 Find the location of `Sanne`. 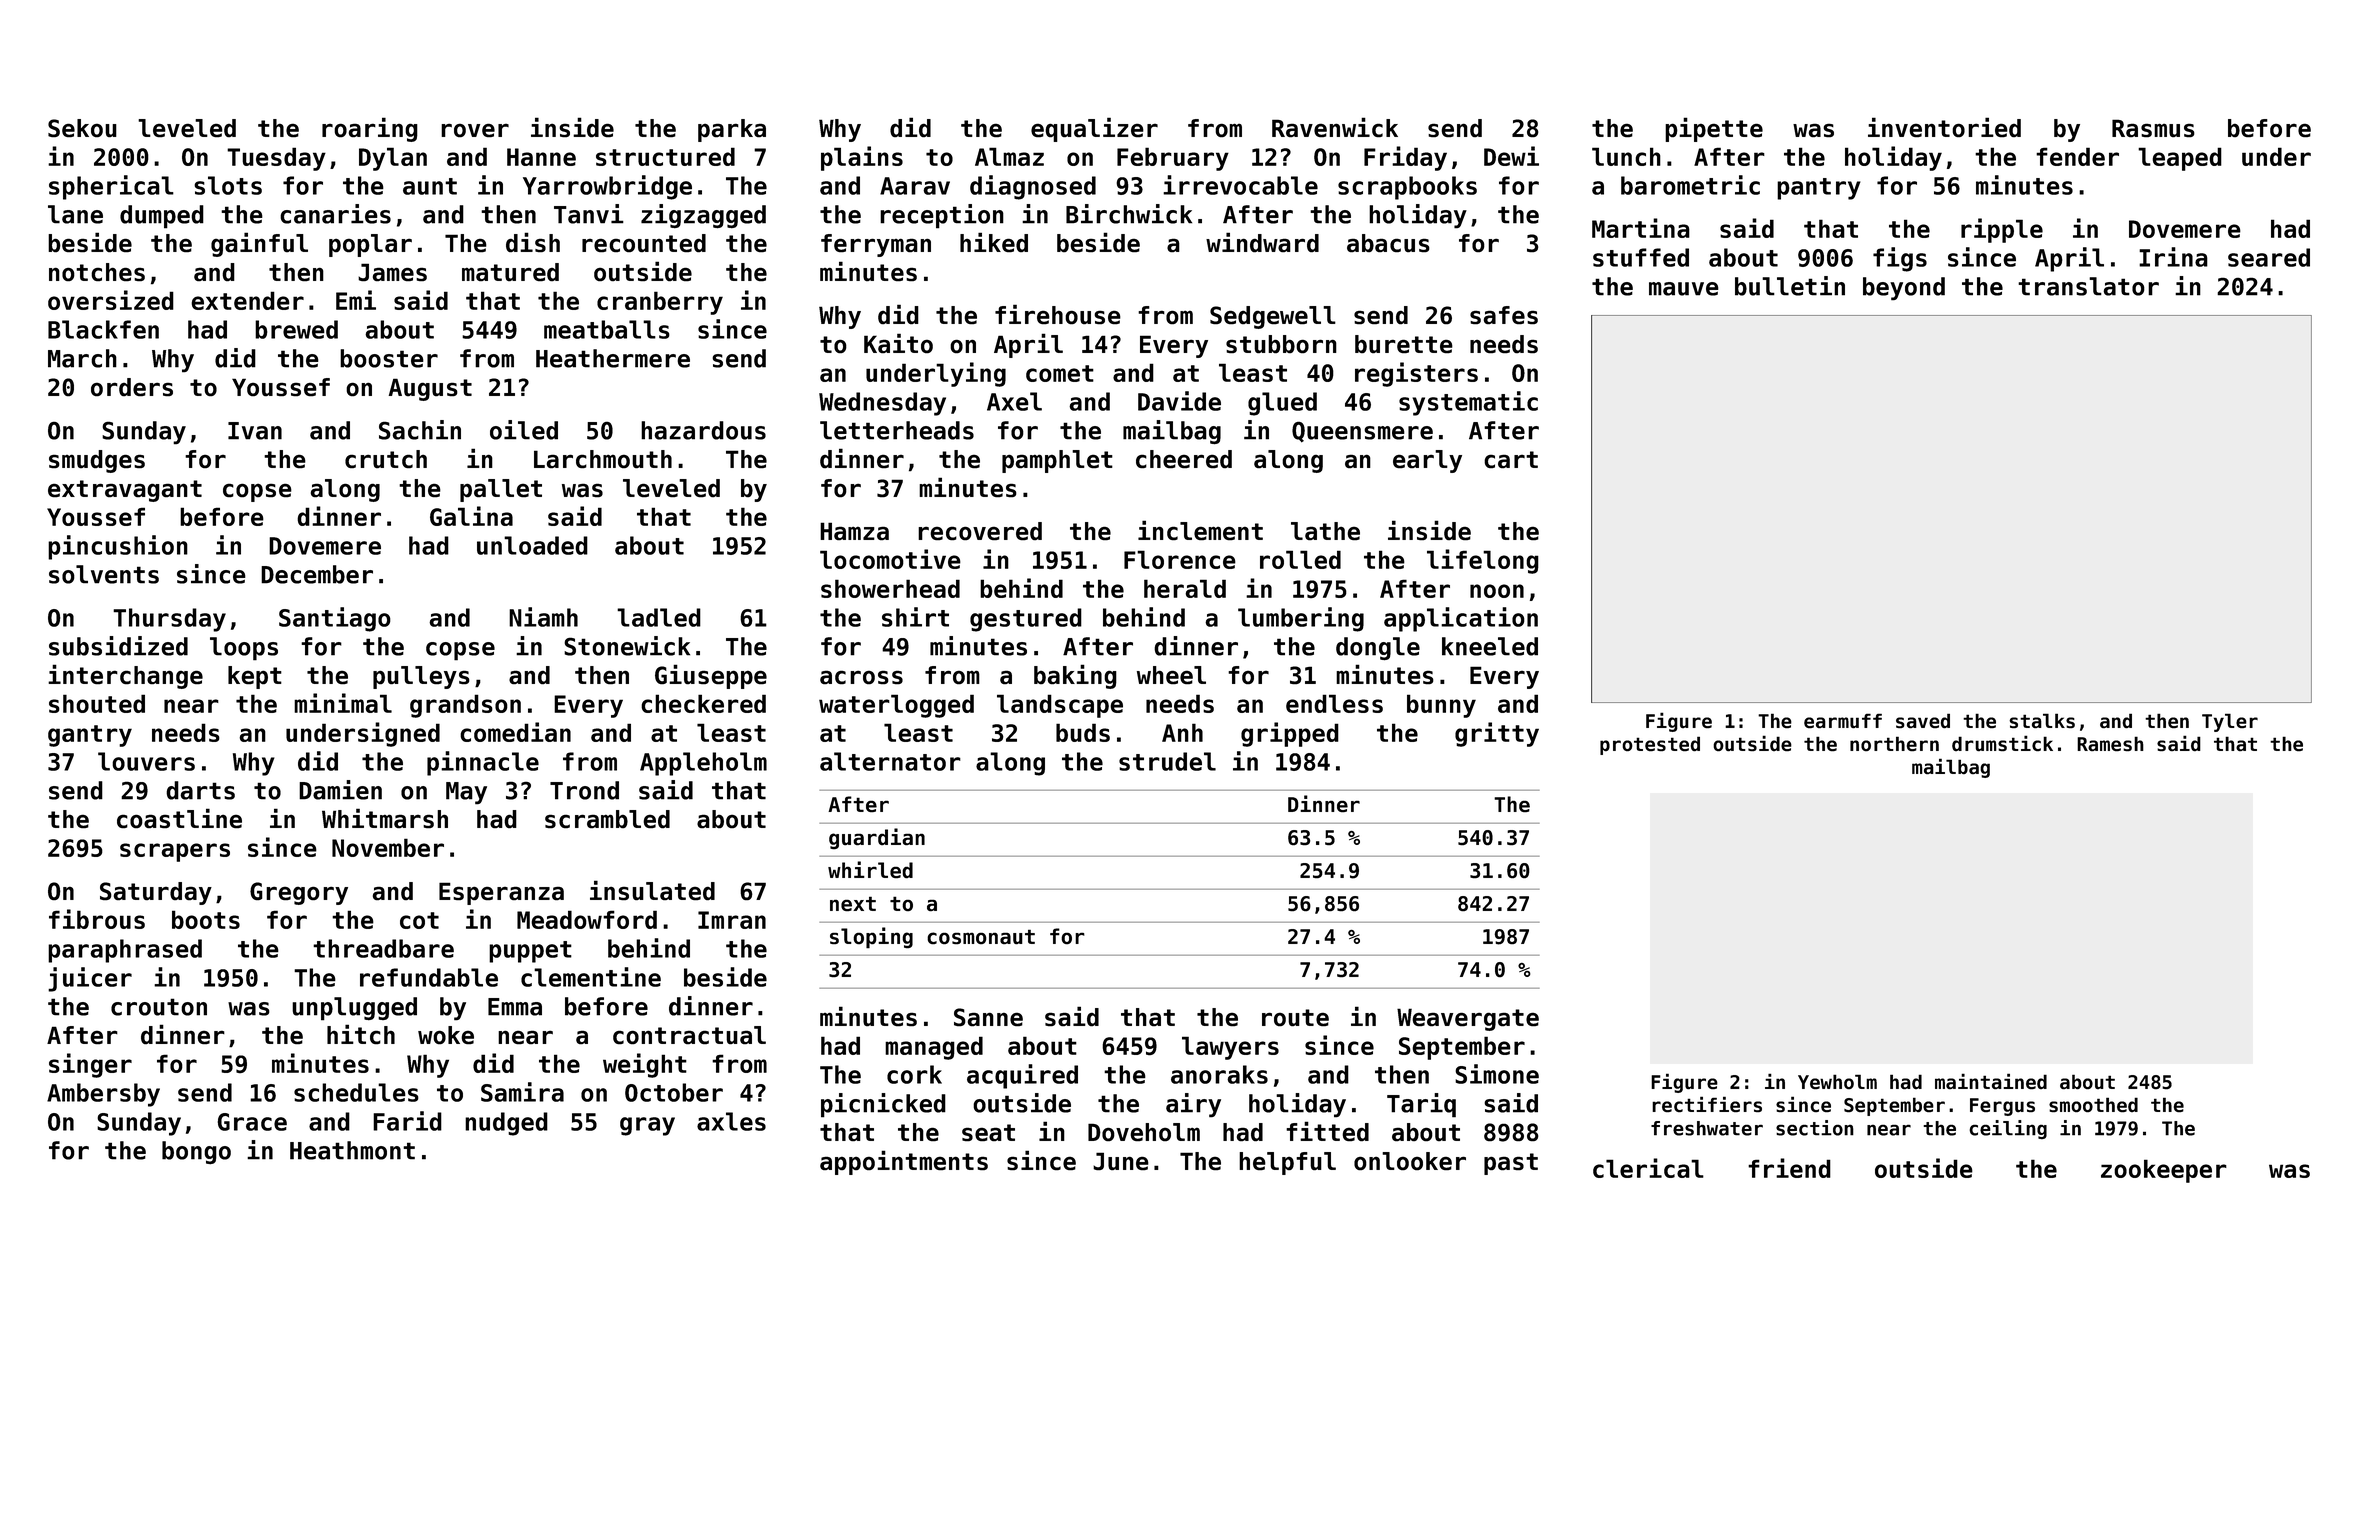

Sanne is located at coordinates (988, 1017).
